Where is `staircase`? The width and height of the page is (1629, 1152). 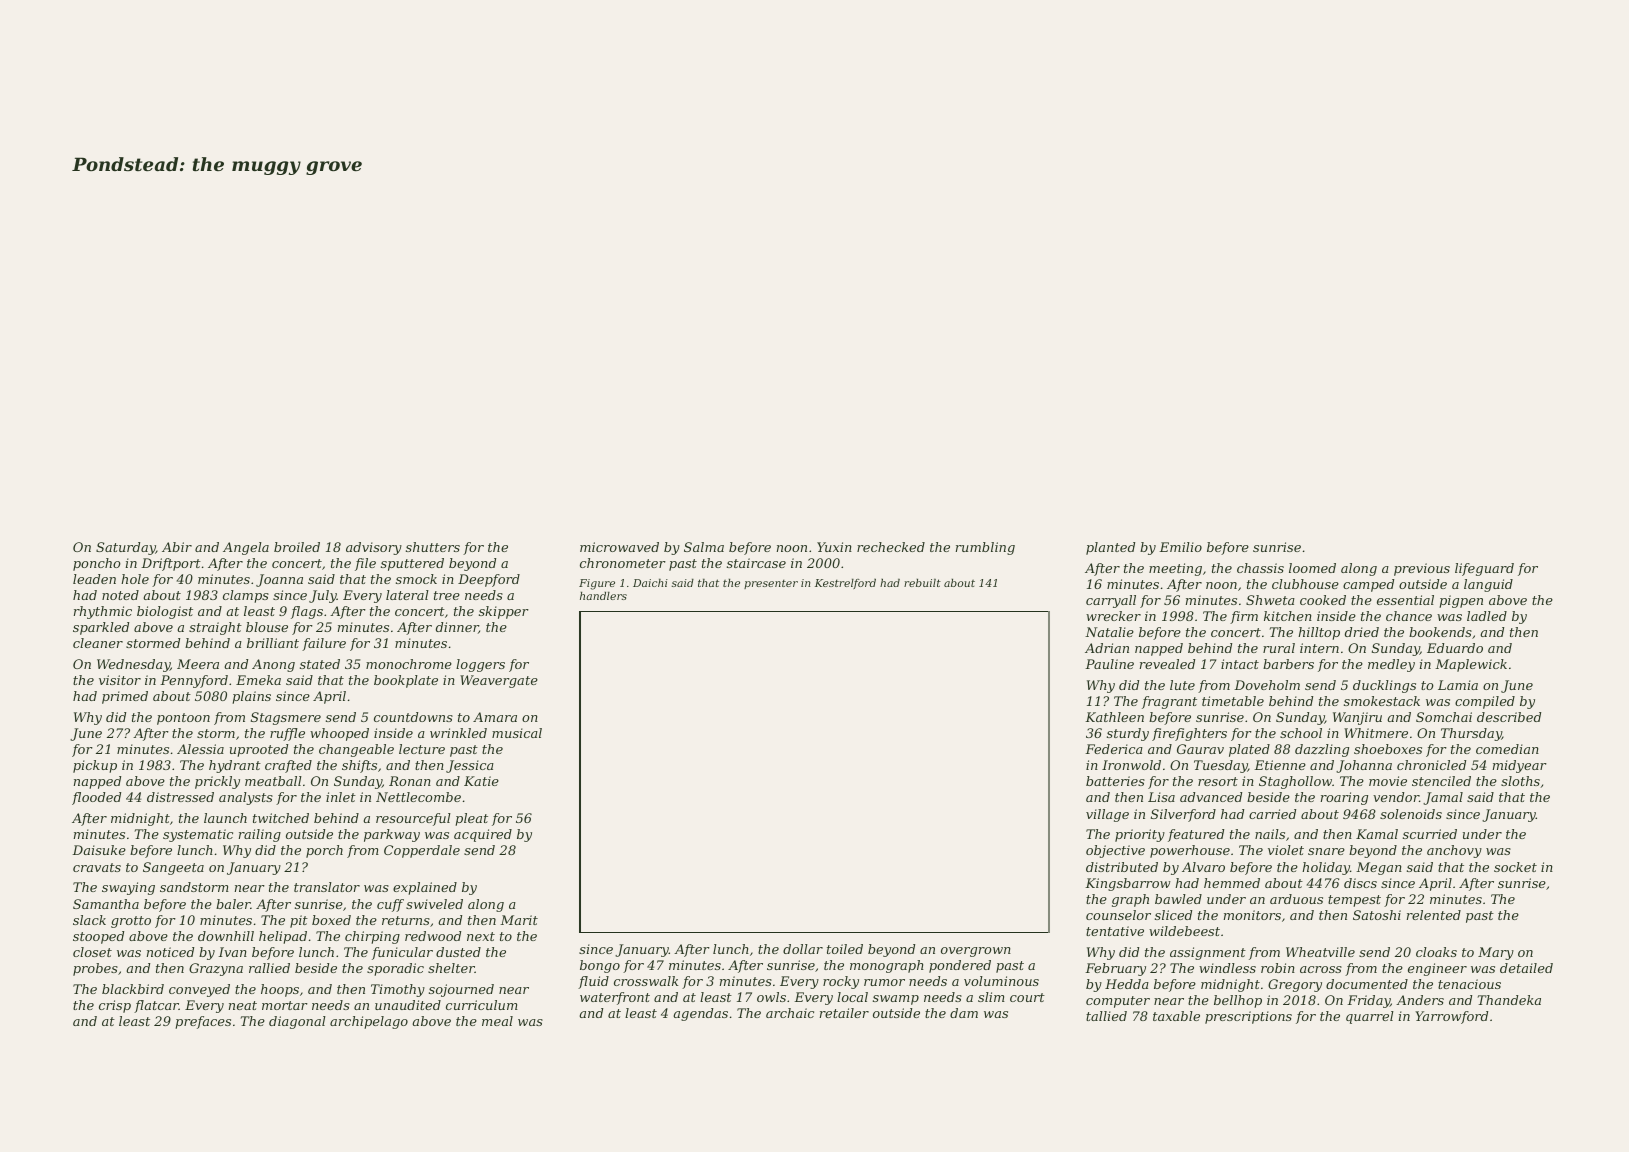
staircase is located at coordinates (756, 563).
